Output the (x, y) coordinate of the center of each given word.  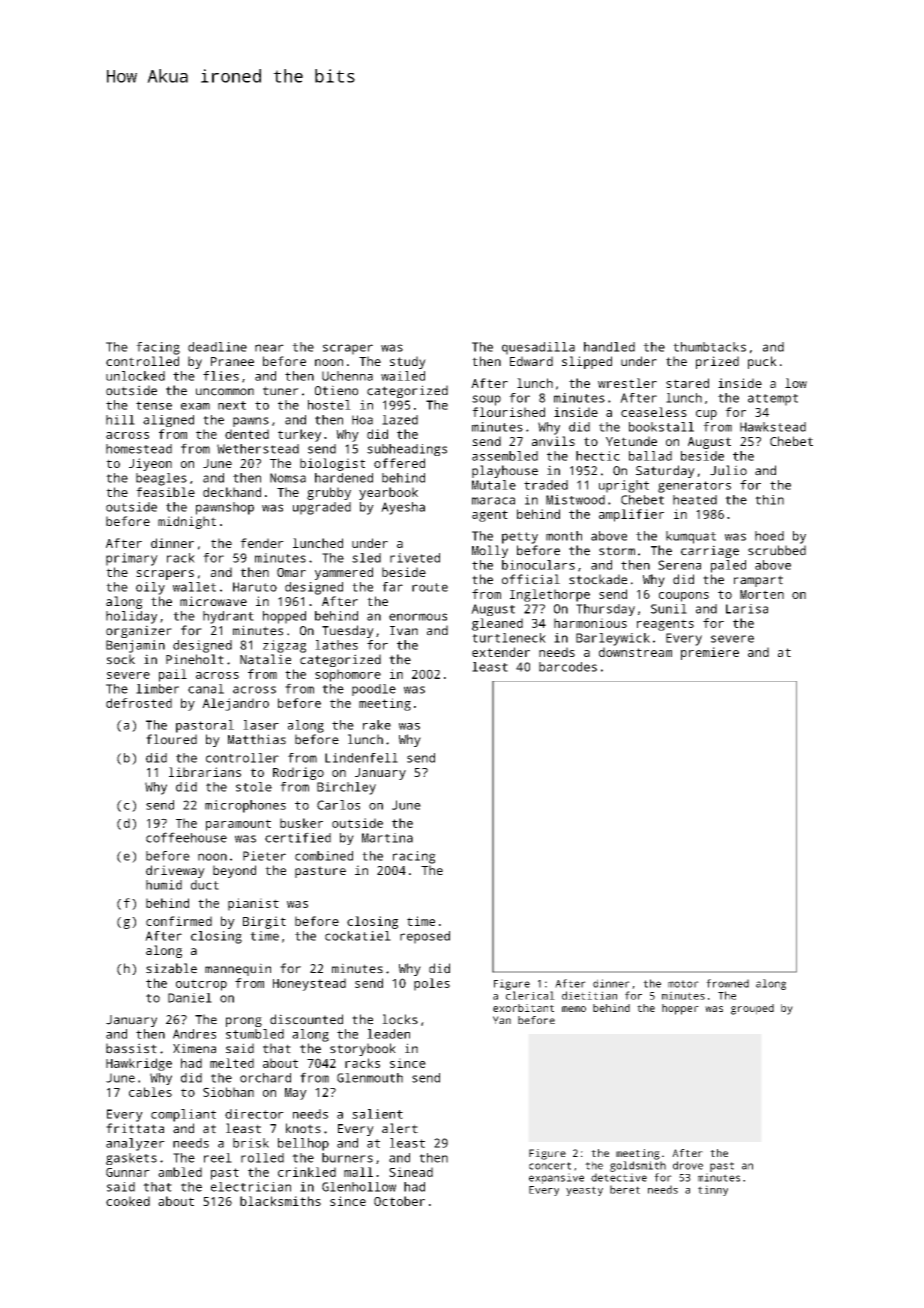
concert (550, 1166)
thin (769, 500)
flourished (508, 412)
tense (154, 405)
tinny (713, 1190)
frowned (727, 983)
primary (132, 559)
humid (164, 885)
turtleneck (509, 638)
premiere (710, 653)
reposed (425, 937)
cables (150, 1092)
